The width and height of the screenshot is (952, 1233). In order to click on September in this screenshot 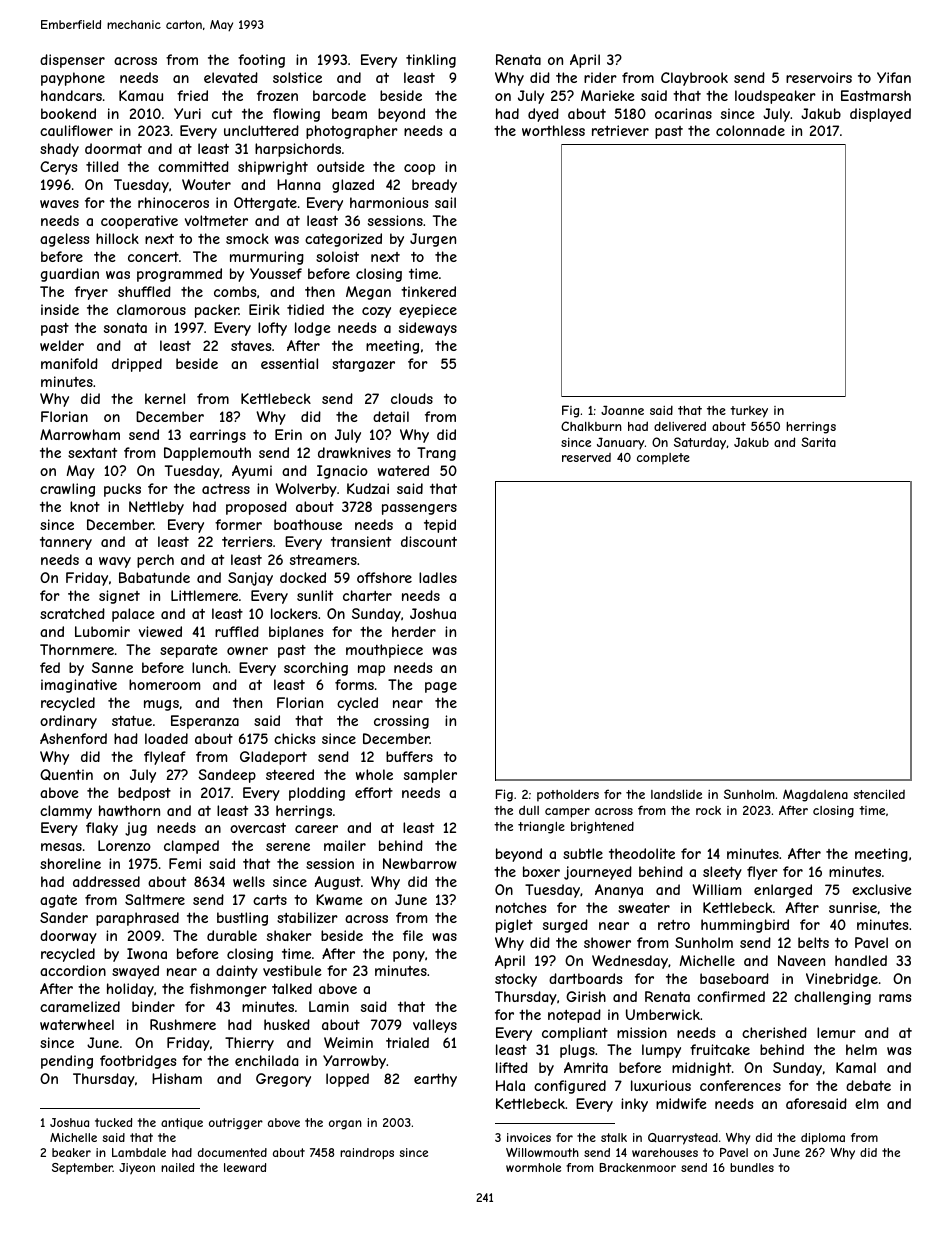, I will do `click(82, 1168)`.
